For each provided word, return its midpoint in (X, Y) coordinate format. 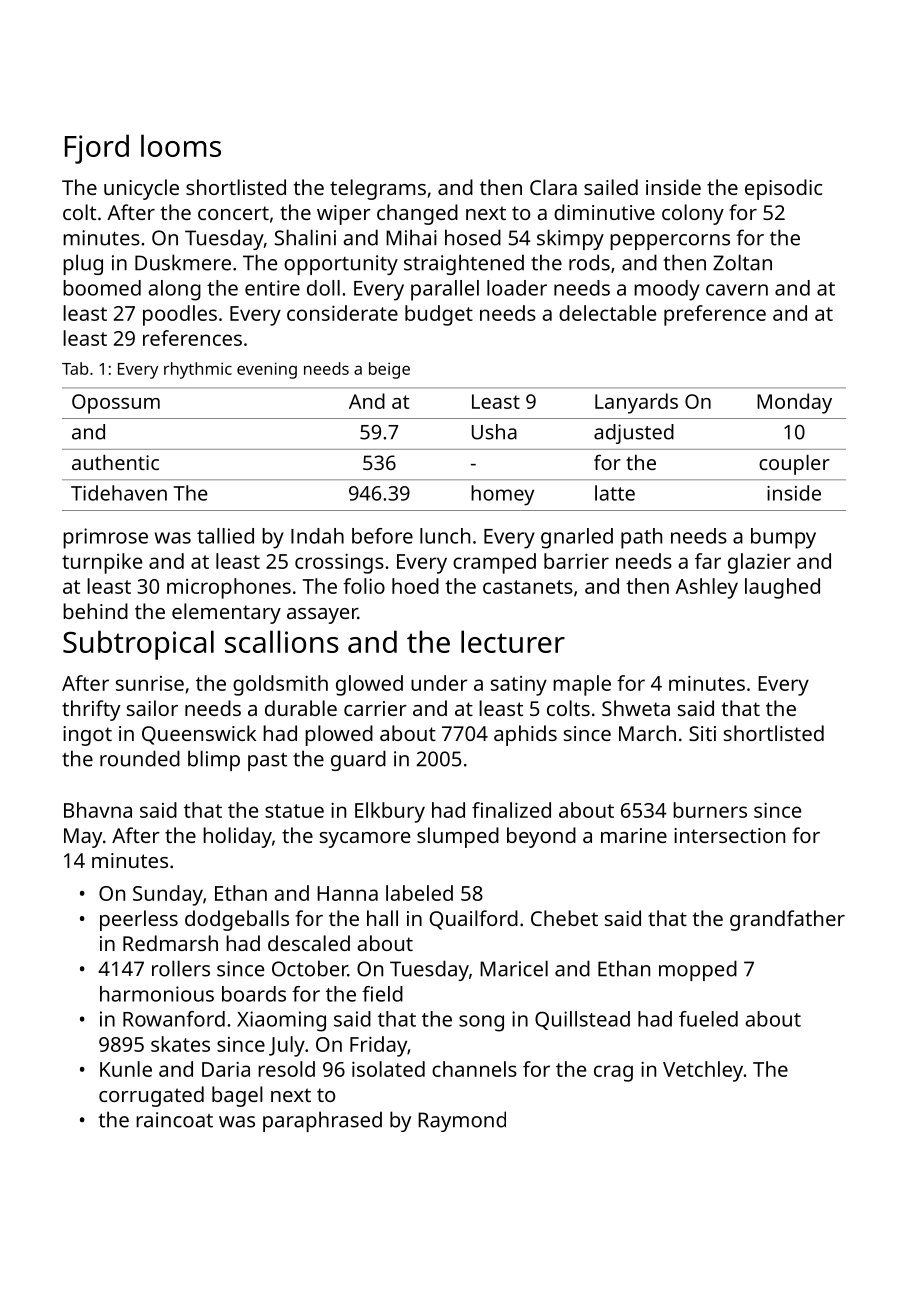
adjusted (634, 434)
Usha (494, 432)
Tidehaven (119, 493)
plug (83, 264)
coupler (794, 465)
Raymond (462, 1121)
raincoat (174, 1120)
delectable (607, 313)
